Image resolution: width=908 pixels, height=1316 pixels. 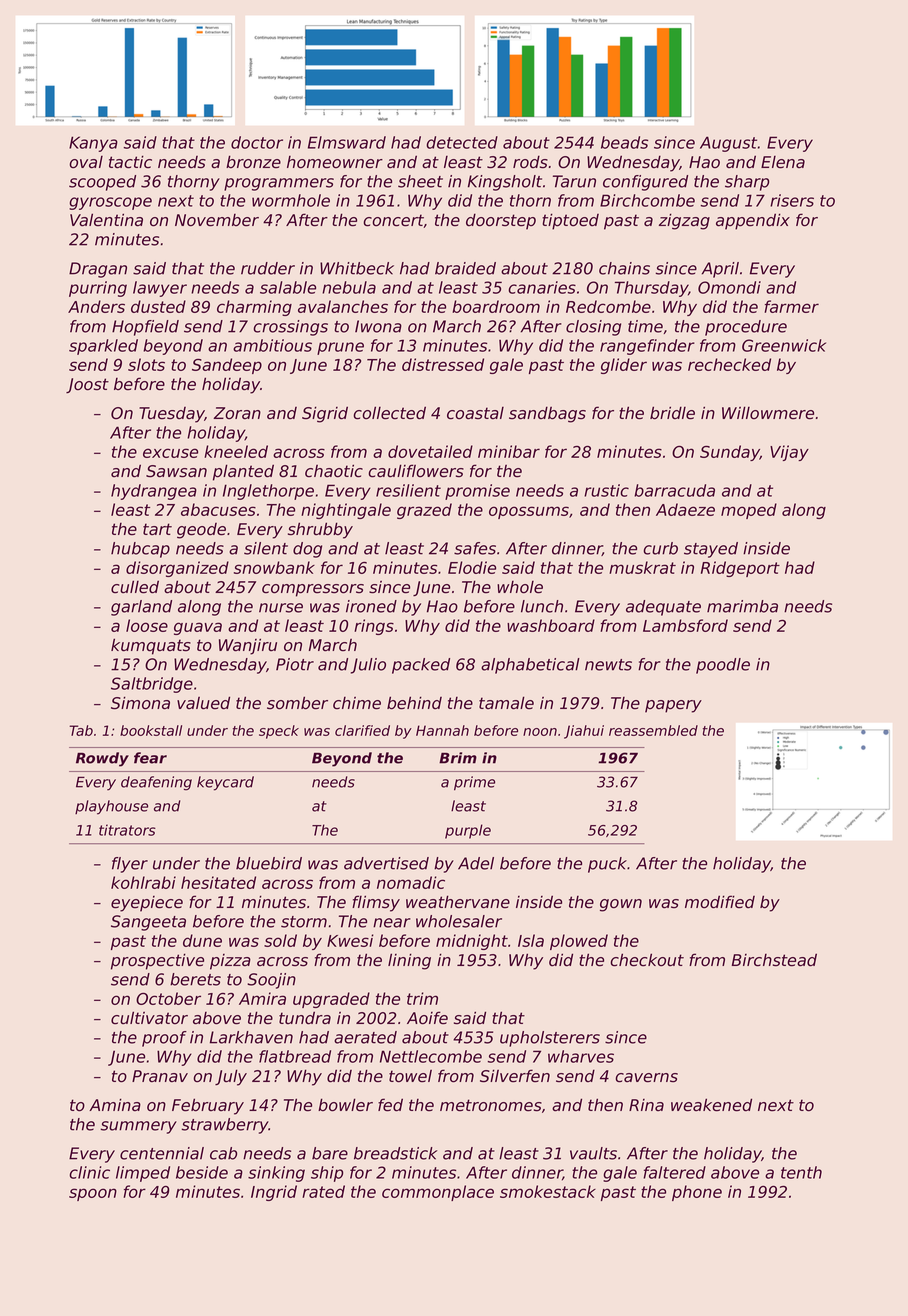 What do you see at coordinates (411, 882) in the document?
I see `nomadic` at bounding box center [411, 882].
